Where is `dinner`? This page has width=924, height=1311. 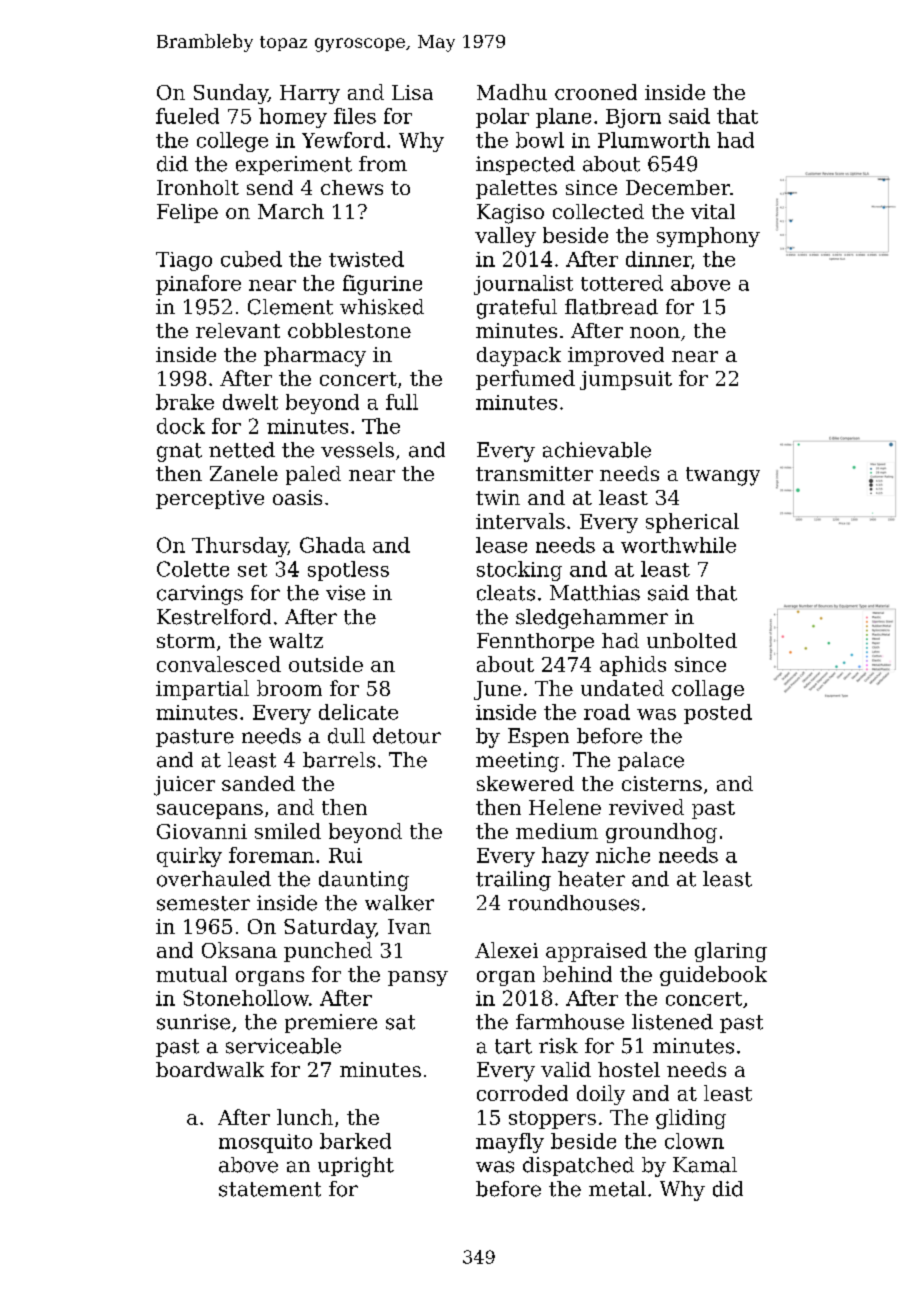
dinner is located at coordinates (658, 259).
